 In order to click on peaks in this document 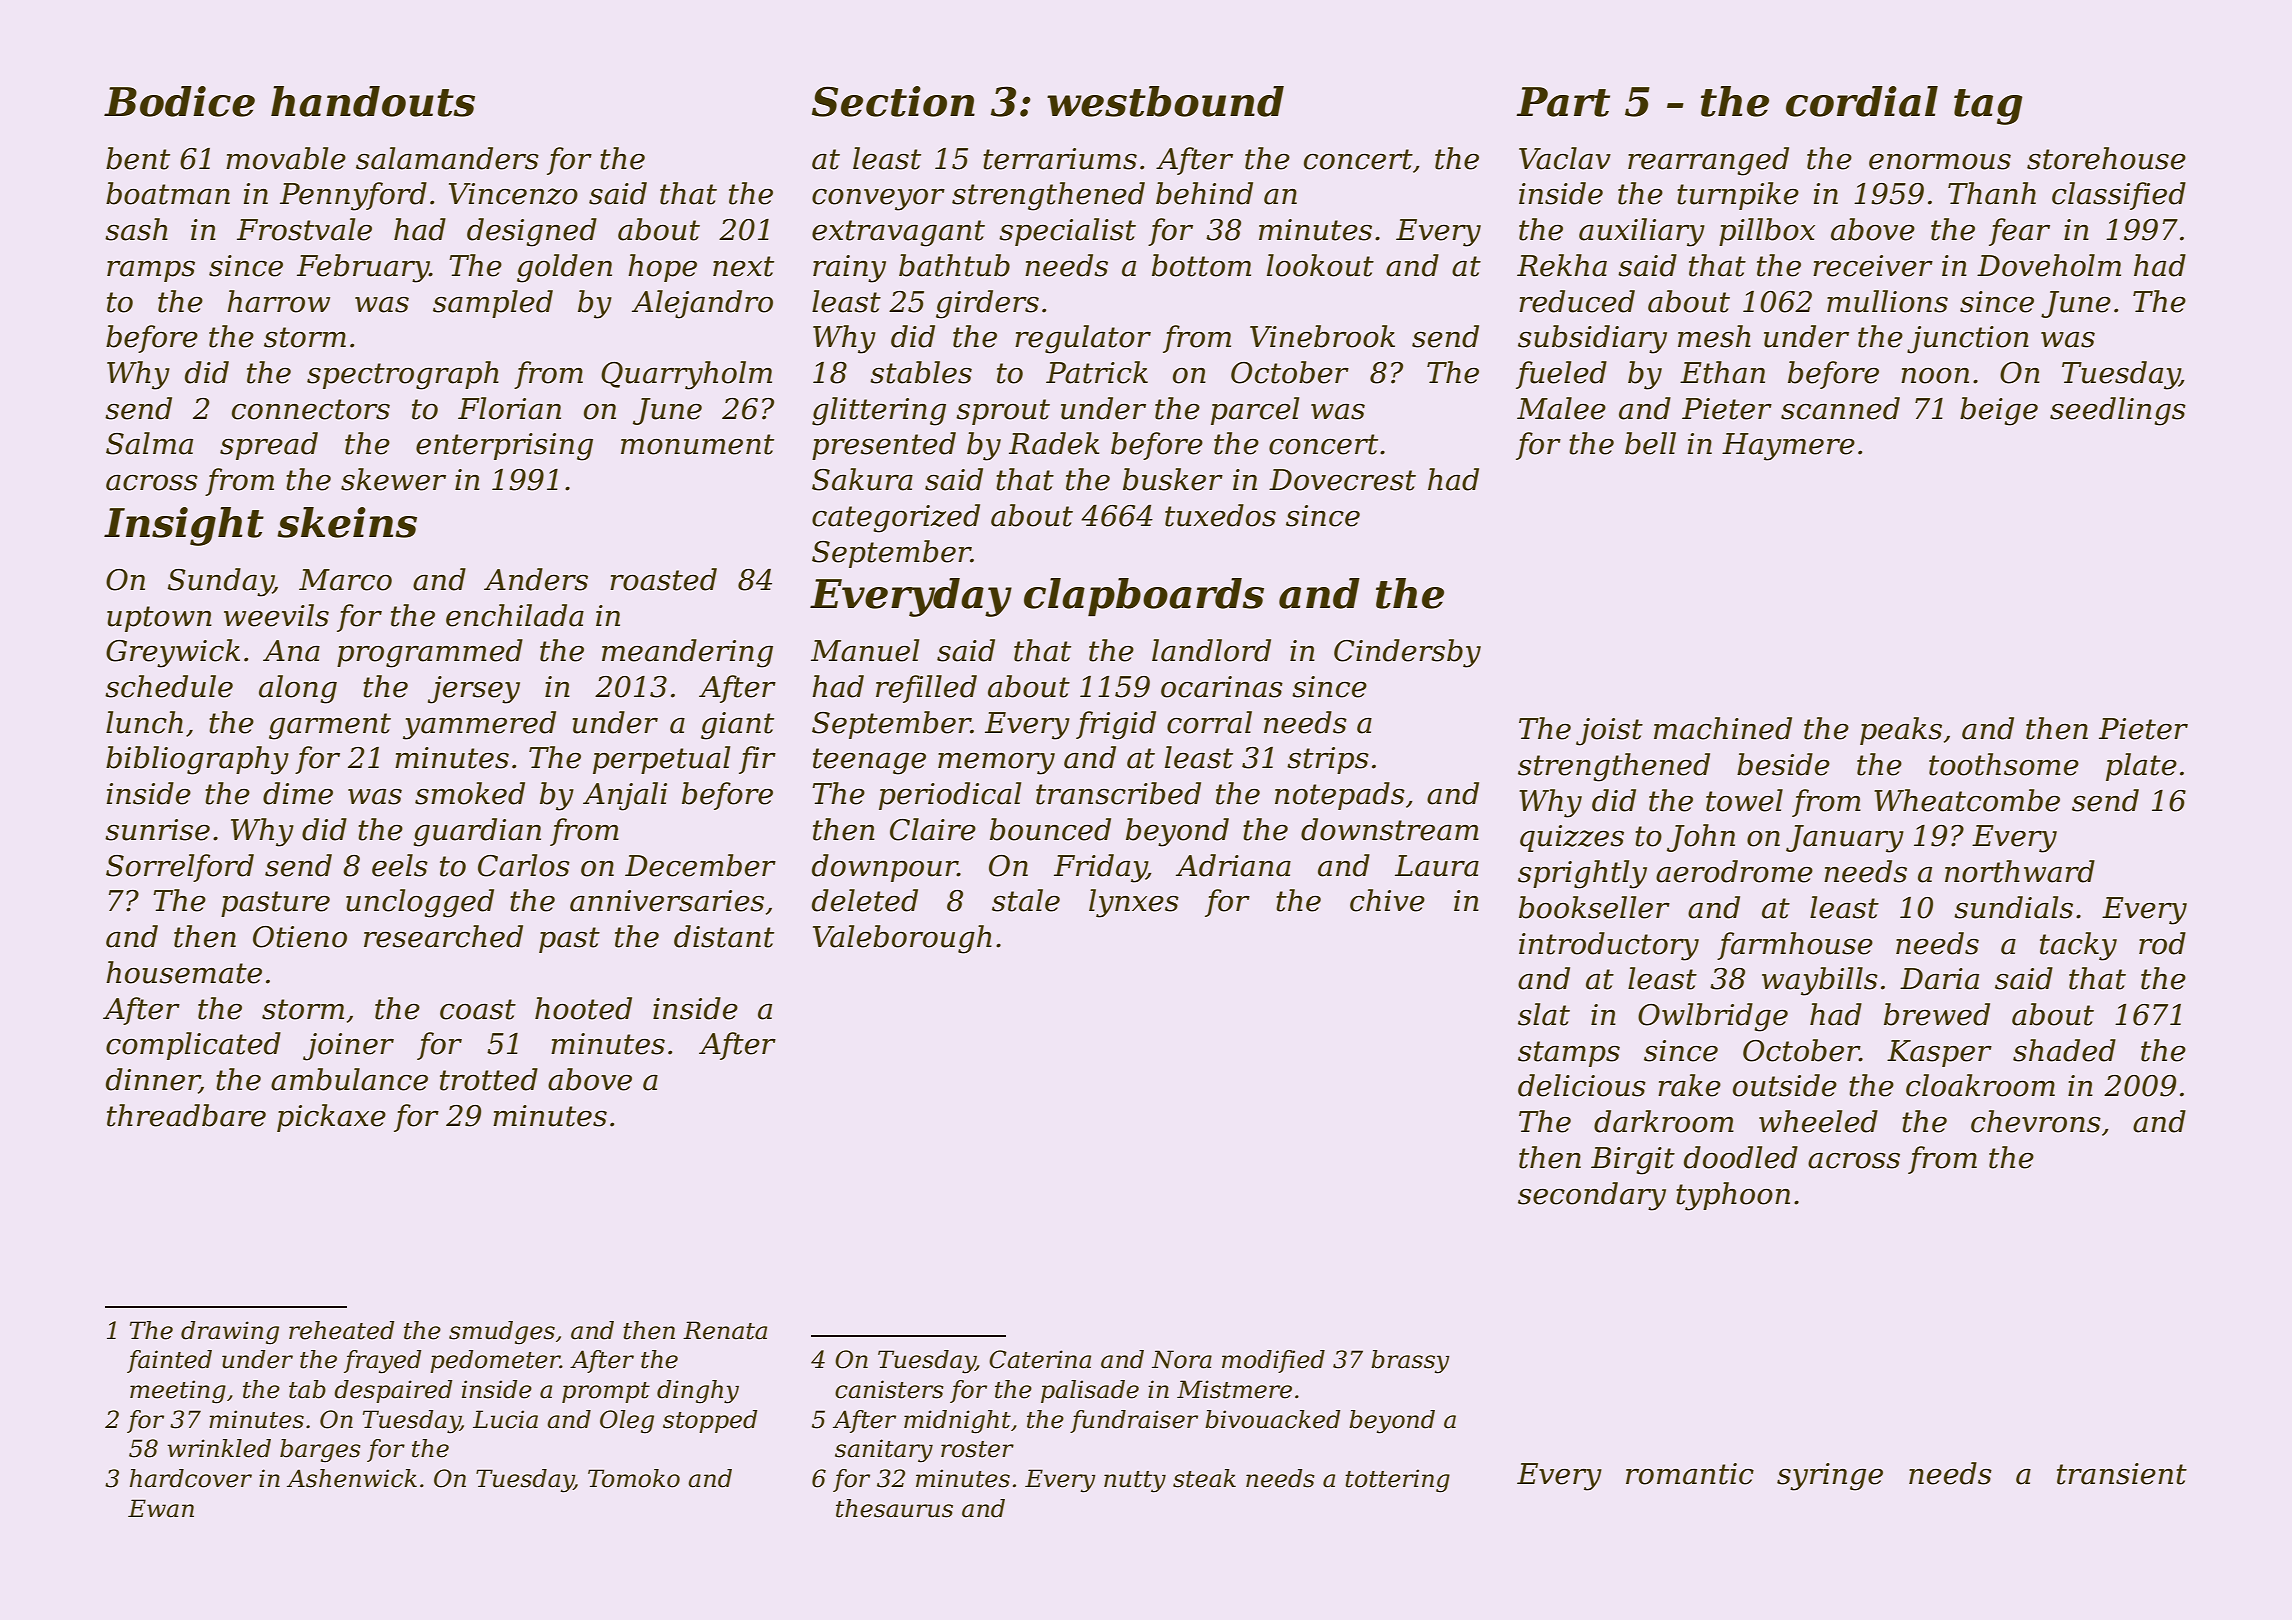, I will do `click(1901, 731)`.
